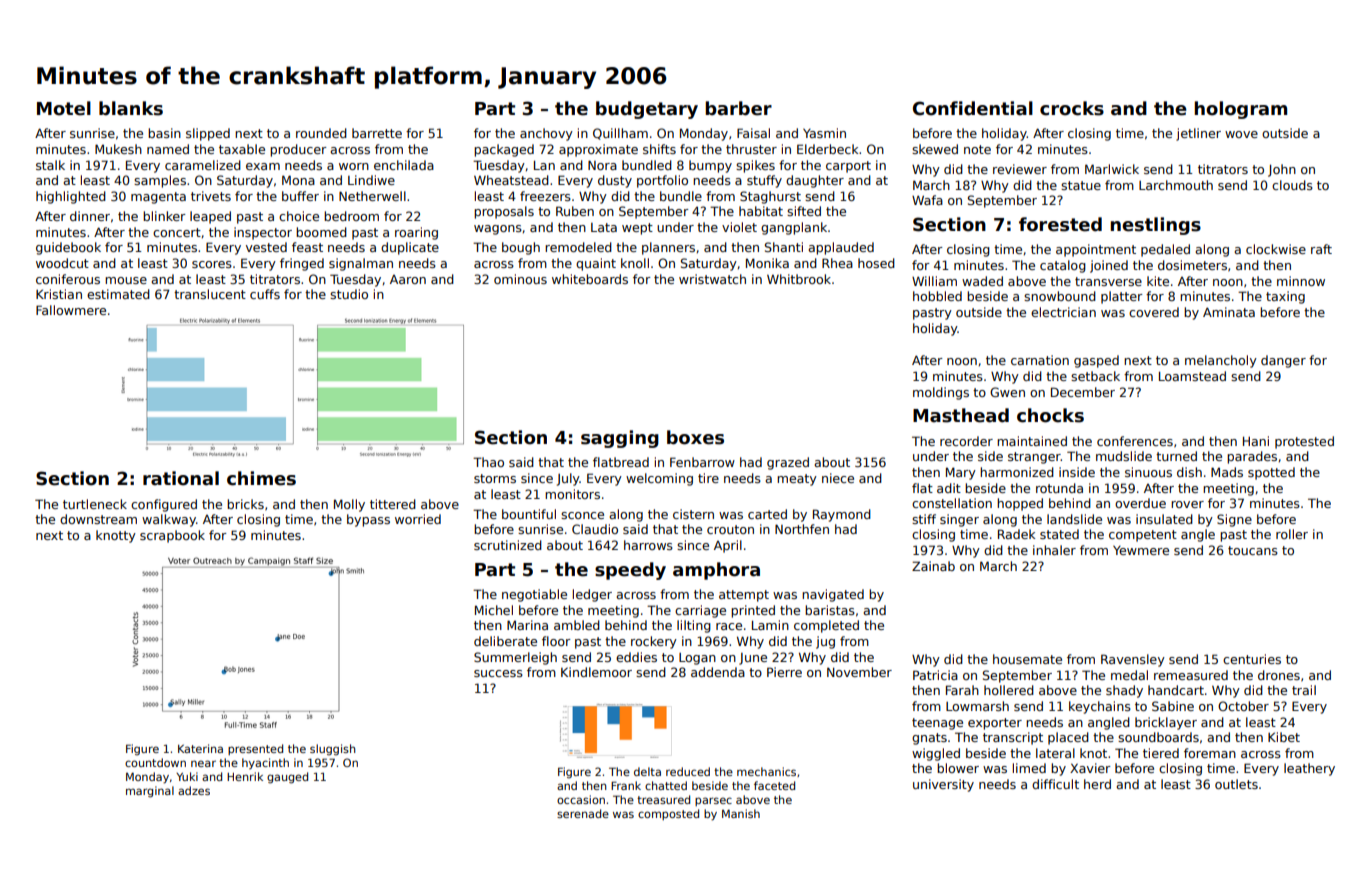  I want to click on recorder, so click(966, 441).
